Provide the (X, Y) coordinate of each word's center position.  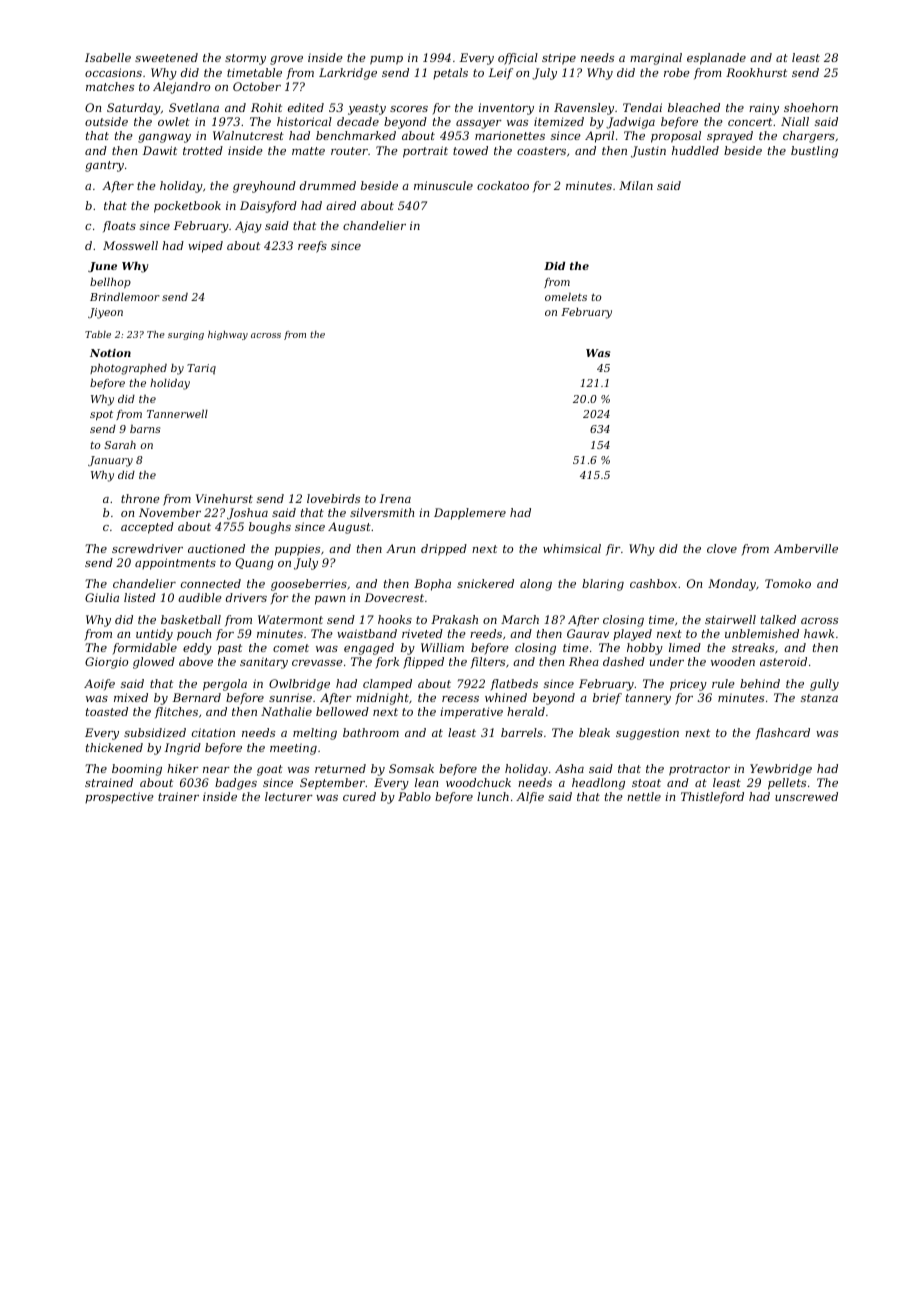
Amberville (806, 548)
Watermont (290, 619)
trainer (178, 796)
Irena (395, 498)
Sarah (120, 445)
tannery (648, 699)
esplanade (716, 59)
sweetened (166, 57)
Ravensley (584, 109)
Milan (636, 185)
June (102, 267)
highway (228, 335)
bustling (814, 152)
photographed (128, 369)
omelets (566, 297)
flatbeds (514, 685)
